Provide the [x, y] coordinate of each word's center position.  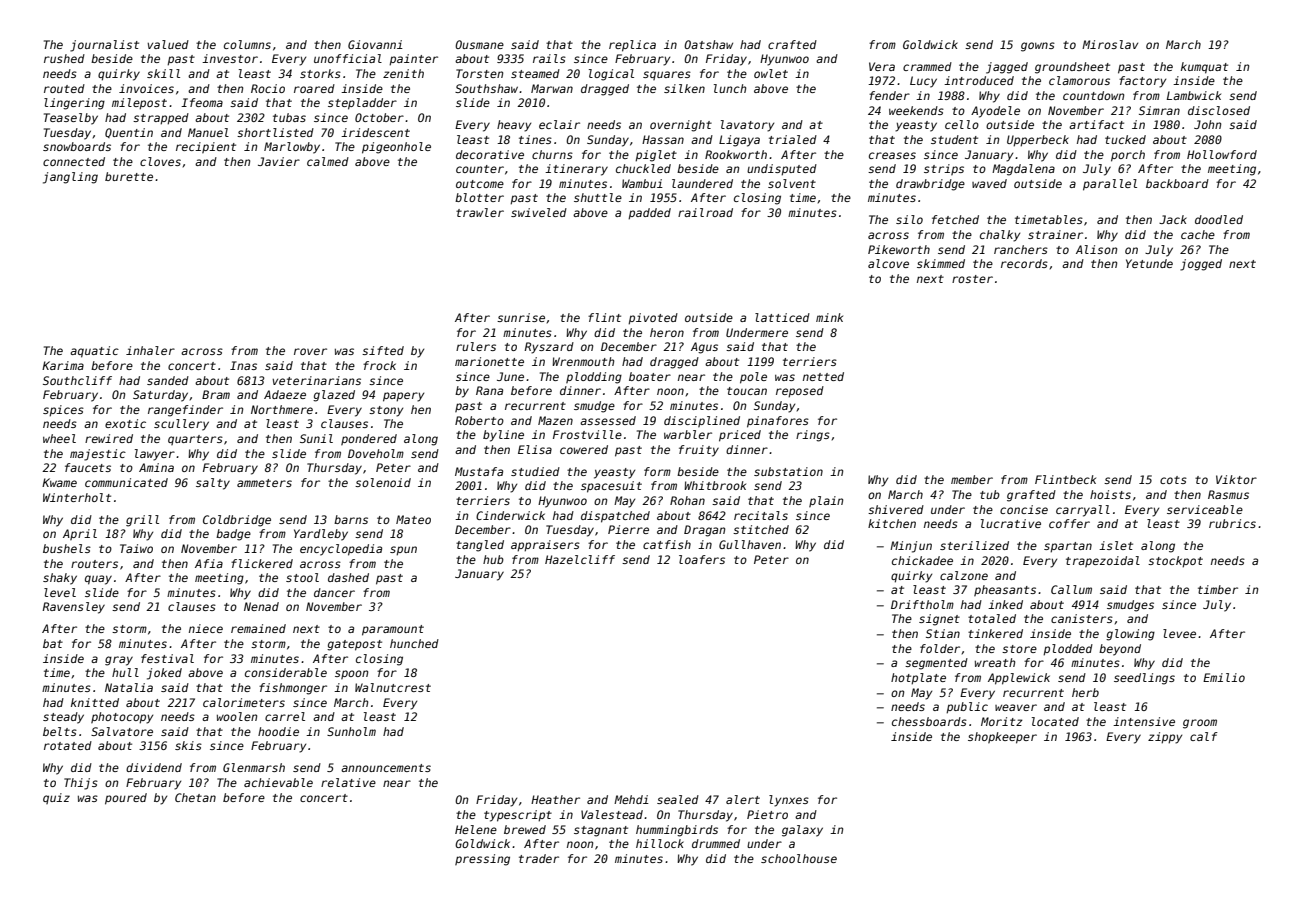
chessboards [929, 721]
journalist [104, 46]
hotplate [918, 679]
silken [684, 88]
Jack [1173, 219]
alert [743, 799]
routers [94, 564]
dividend [154, 767]
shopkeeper [1002, 738]
